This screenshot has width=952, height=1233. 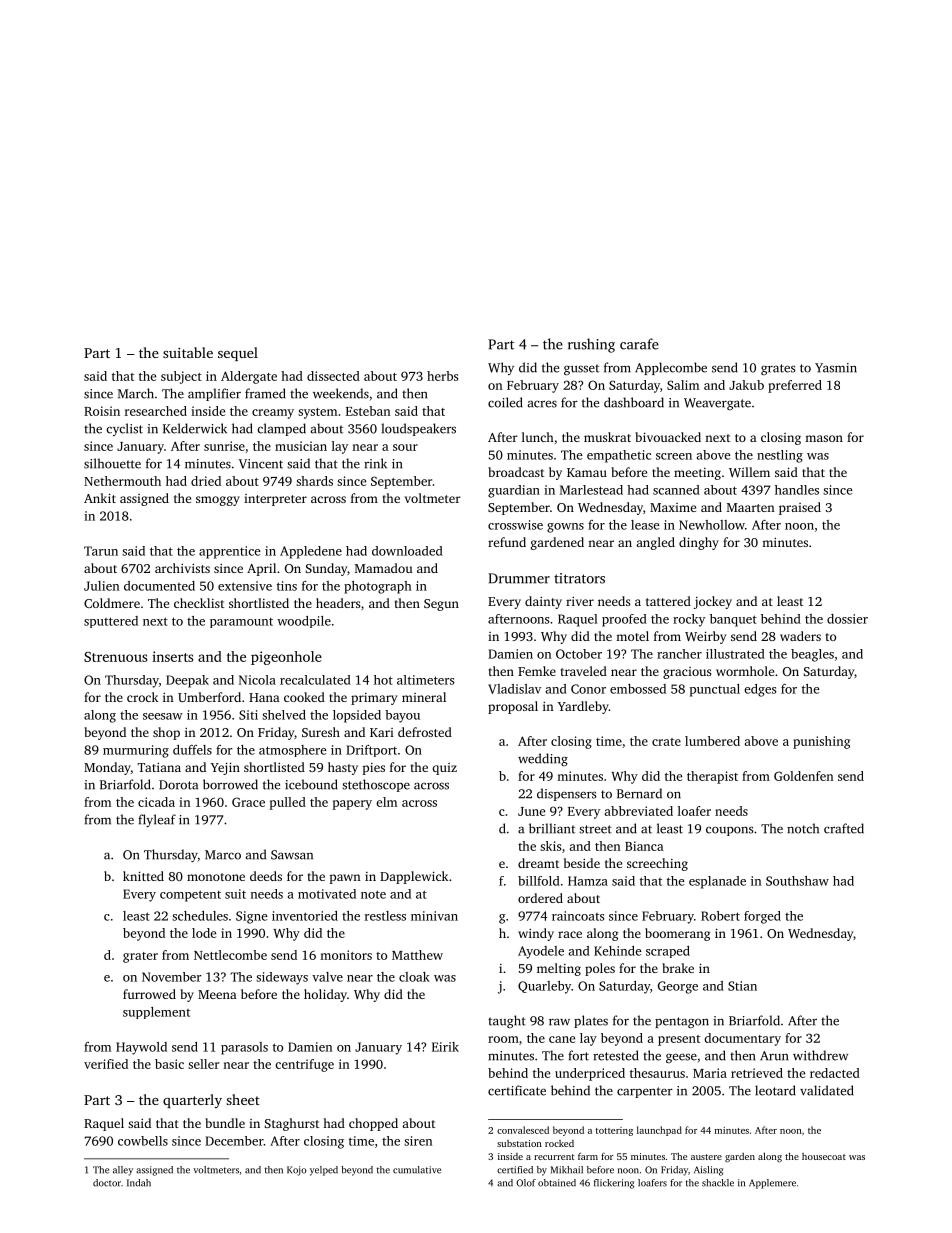 I want to click on wedding, so click(x=543, y=759).
